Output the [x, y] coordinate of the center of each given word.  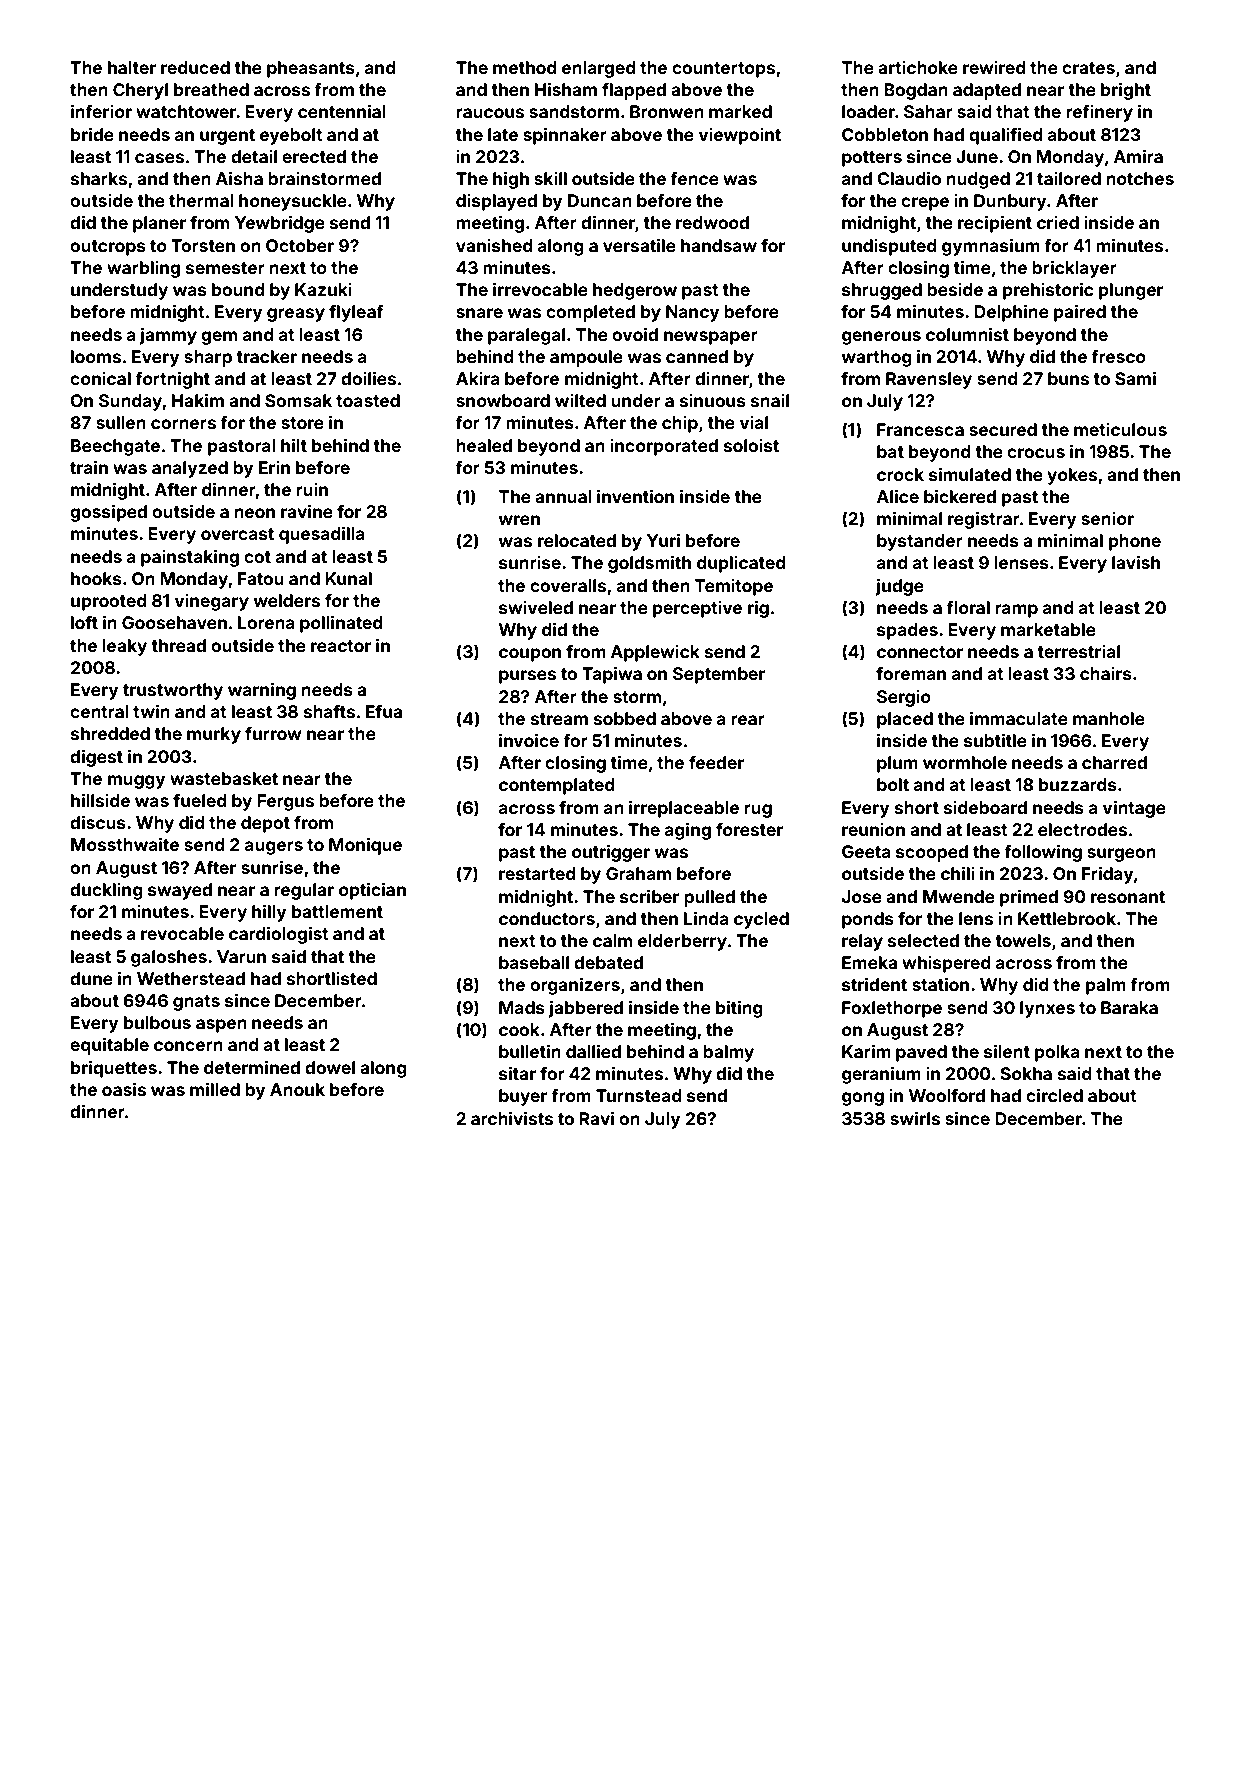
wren [519, 520]
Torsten [203, 245]
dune [91, 978]
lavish [1136, 562]
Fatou [261, 578]
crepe [925, 204]
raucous [490, 113]
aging [688, 831]
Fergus [285, 802]
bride [92, 134]
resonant [1128, 897]
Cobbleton [885, 134]
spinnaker [565, 136]
